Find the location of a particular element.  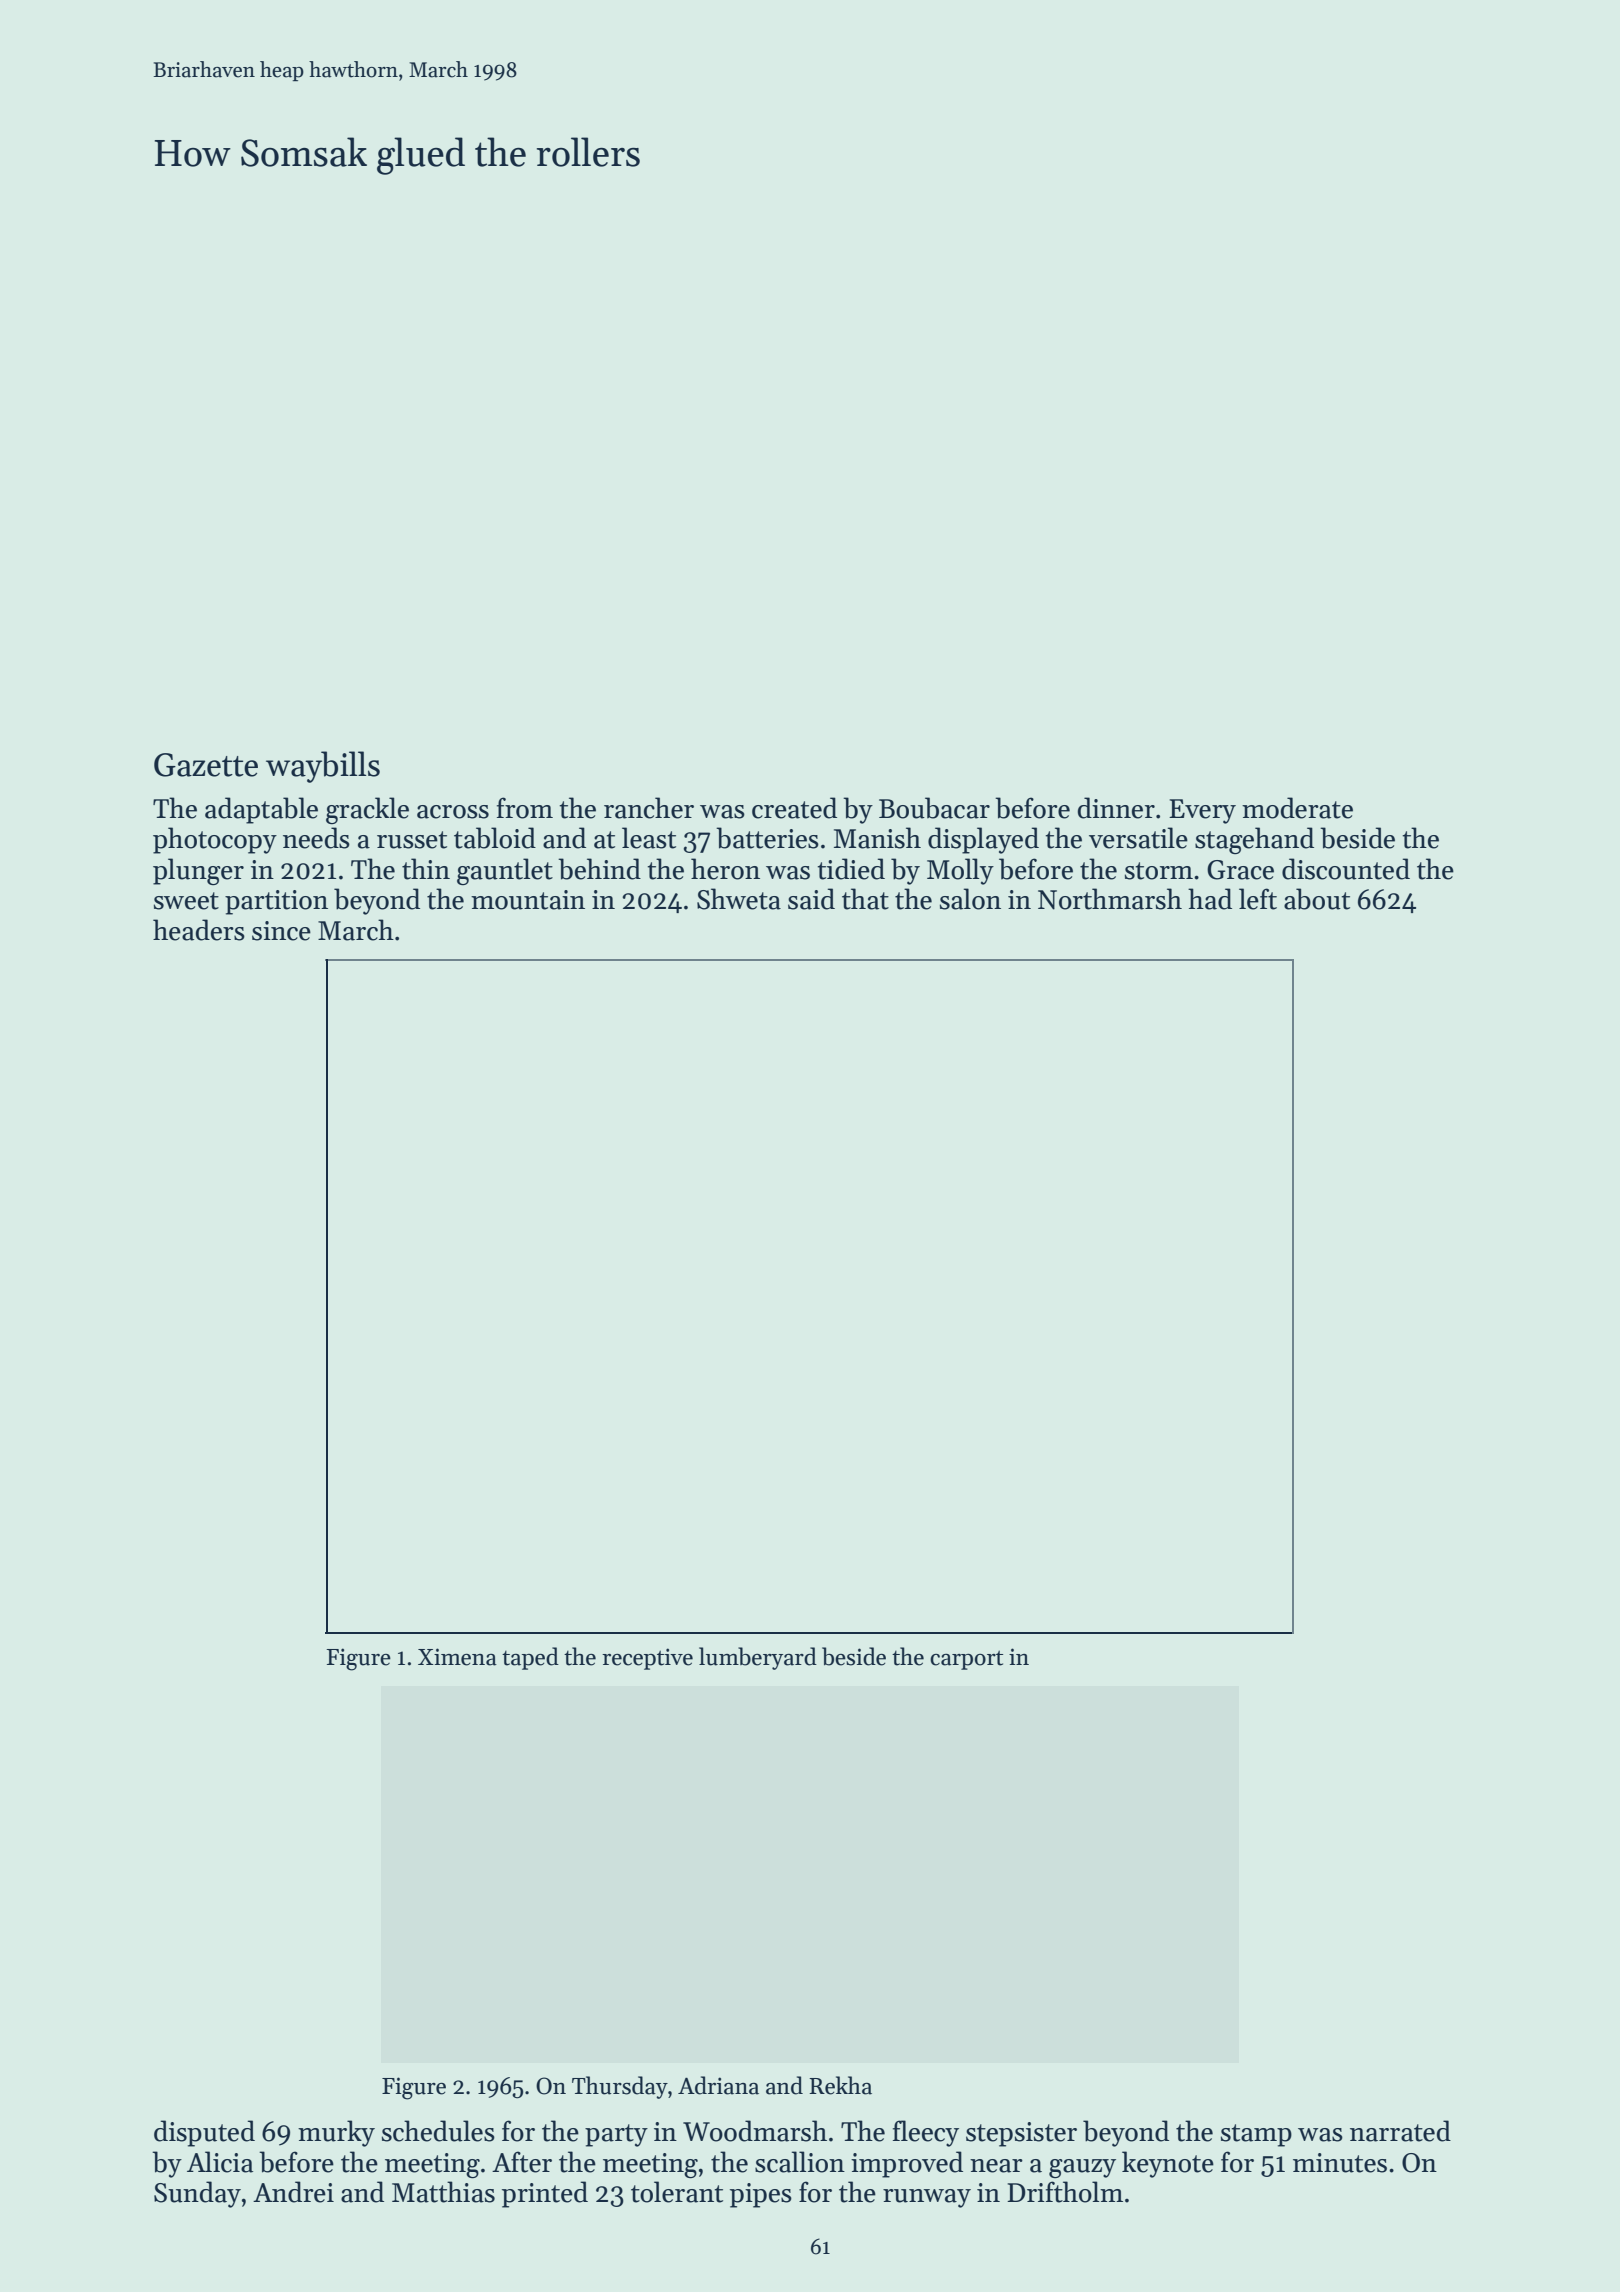

lumberyard is located at coordinates (758, 1658).
